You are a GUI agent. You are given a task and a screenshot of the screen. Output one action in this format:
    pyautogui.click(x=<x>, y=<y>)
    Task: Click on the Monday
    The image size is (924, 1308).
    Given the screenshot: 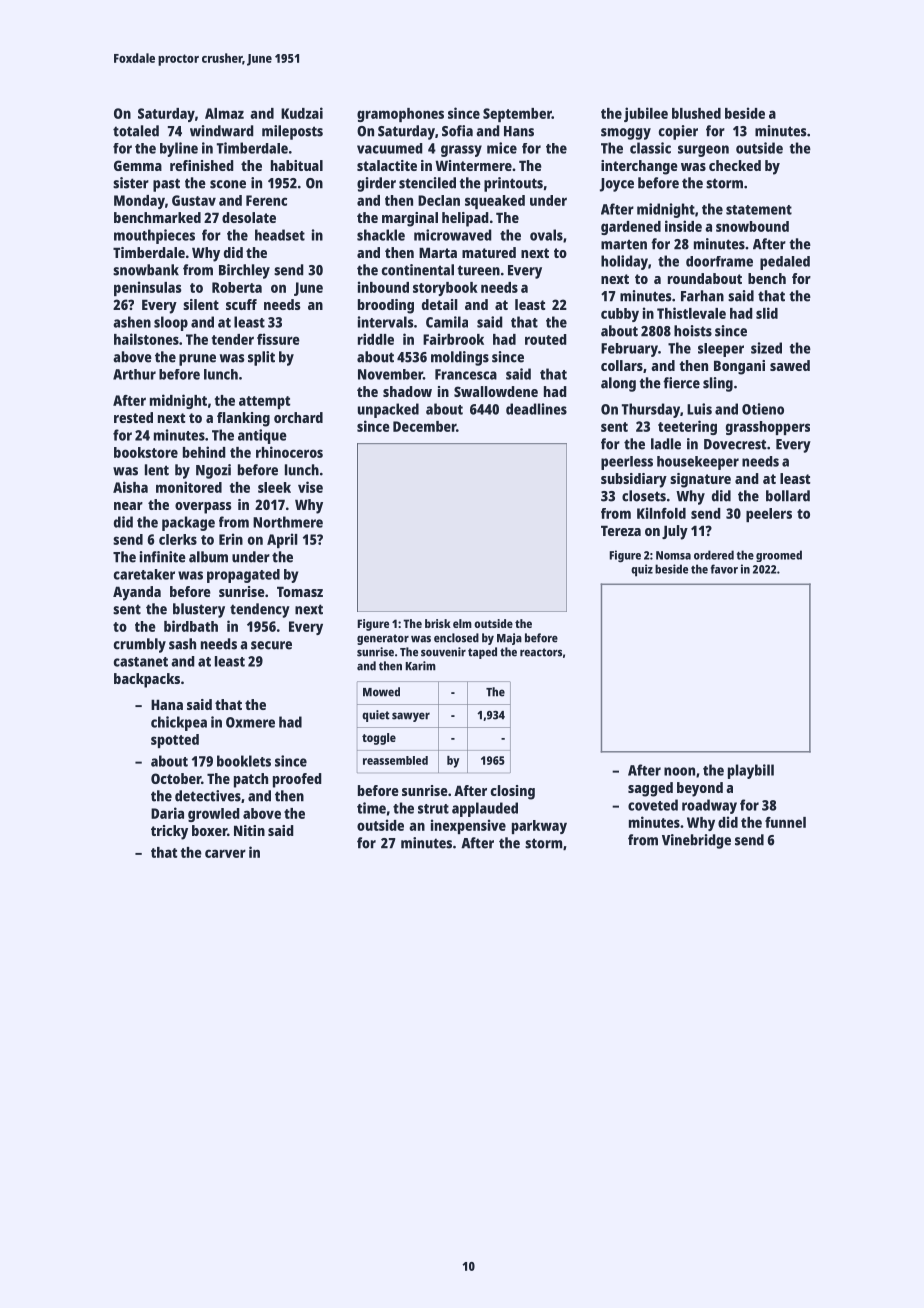 What is the action you would take?
    pyautogui.click(x=139, y=202)
